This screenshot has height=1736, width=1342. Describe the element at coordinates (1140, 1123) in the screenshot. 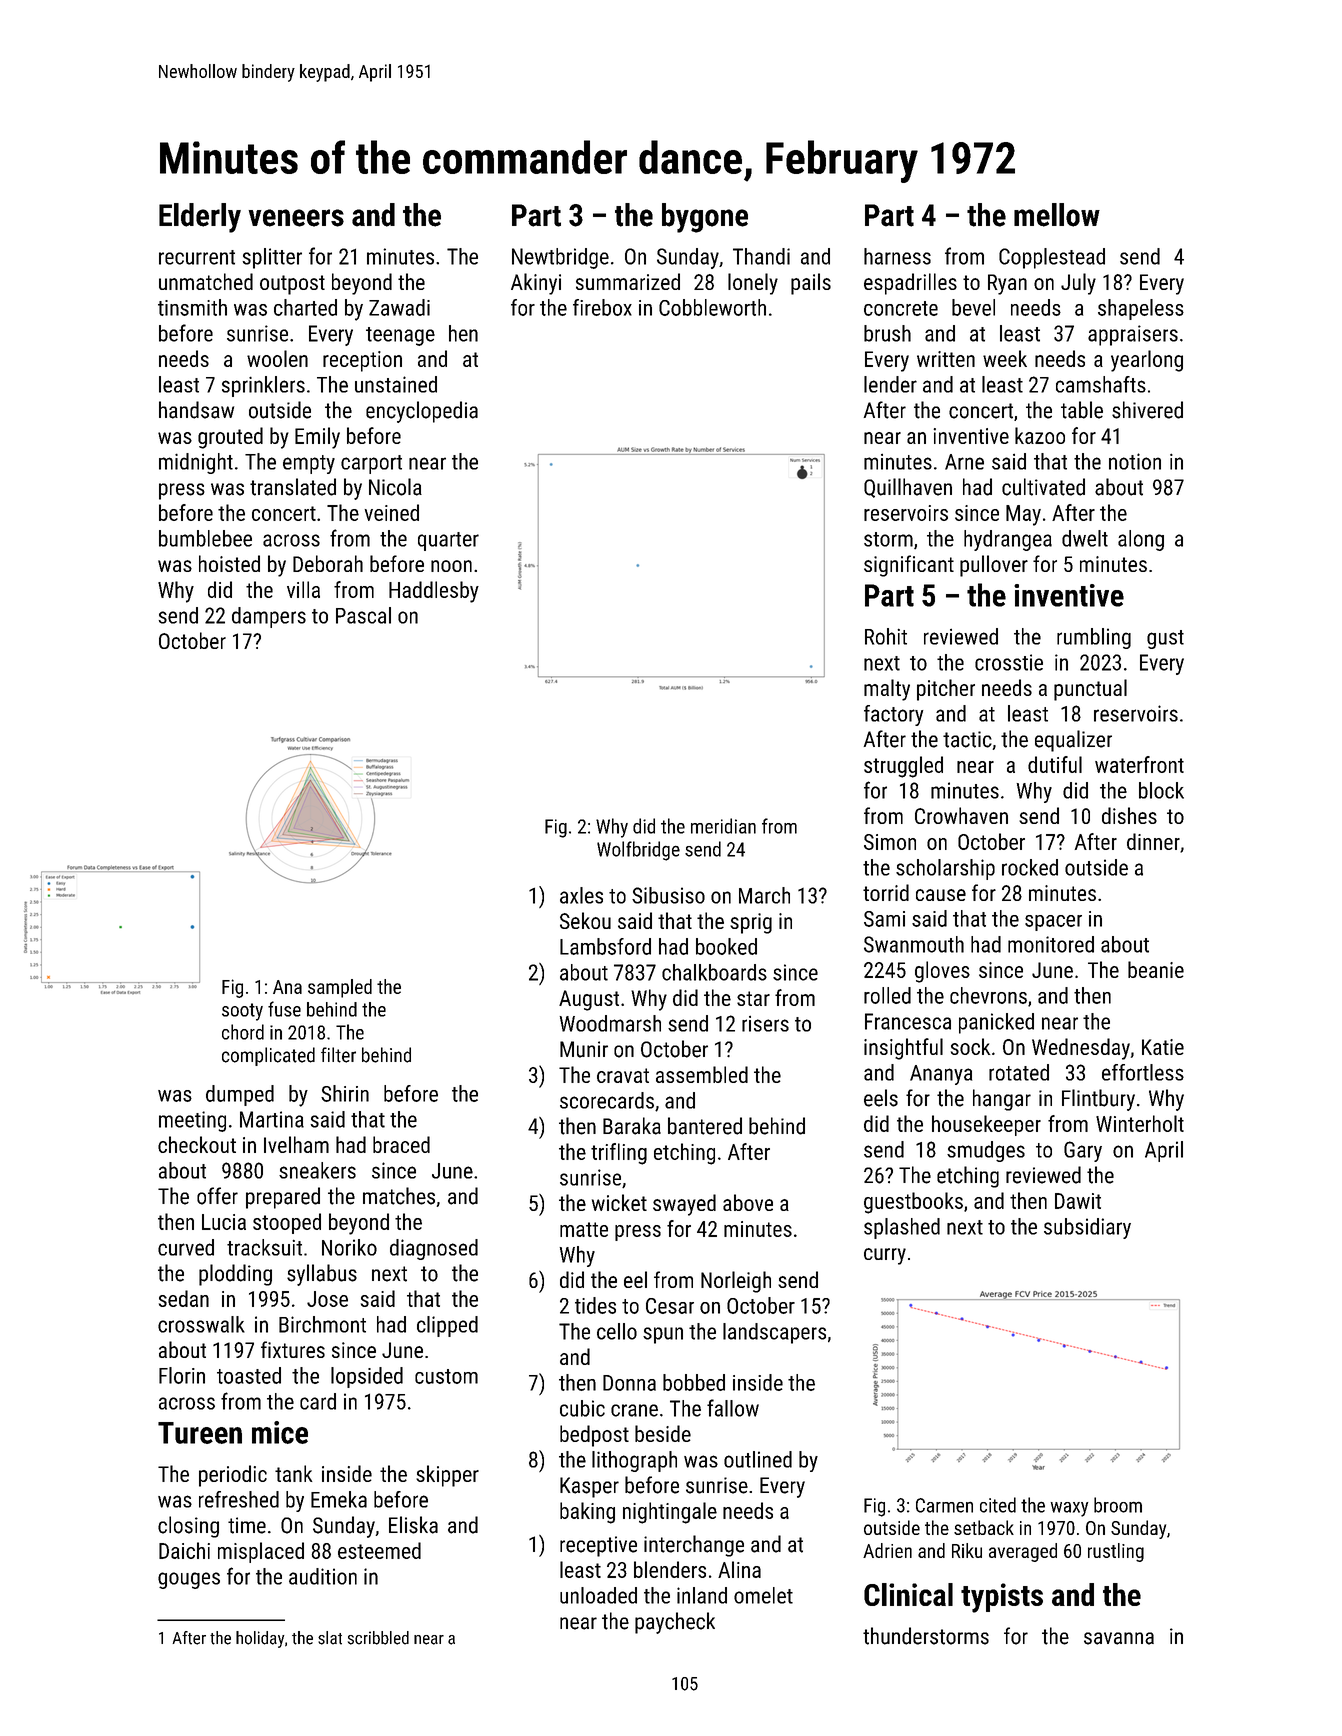

I see `Winterholt` at that location.
